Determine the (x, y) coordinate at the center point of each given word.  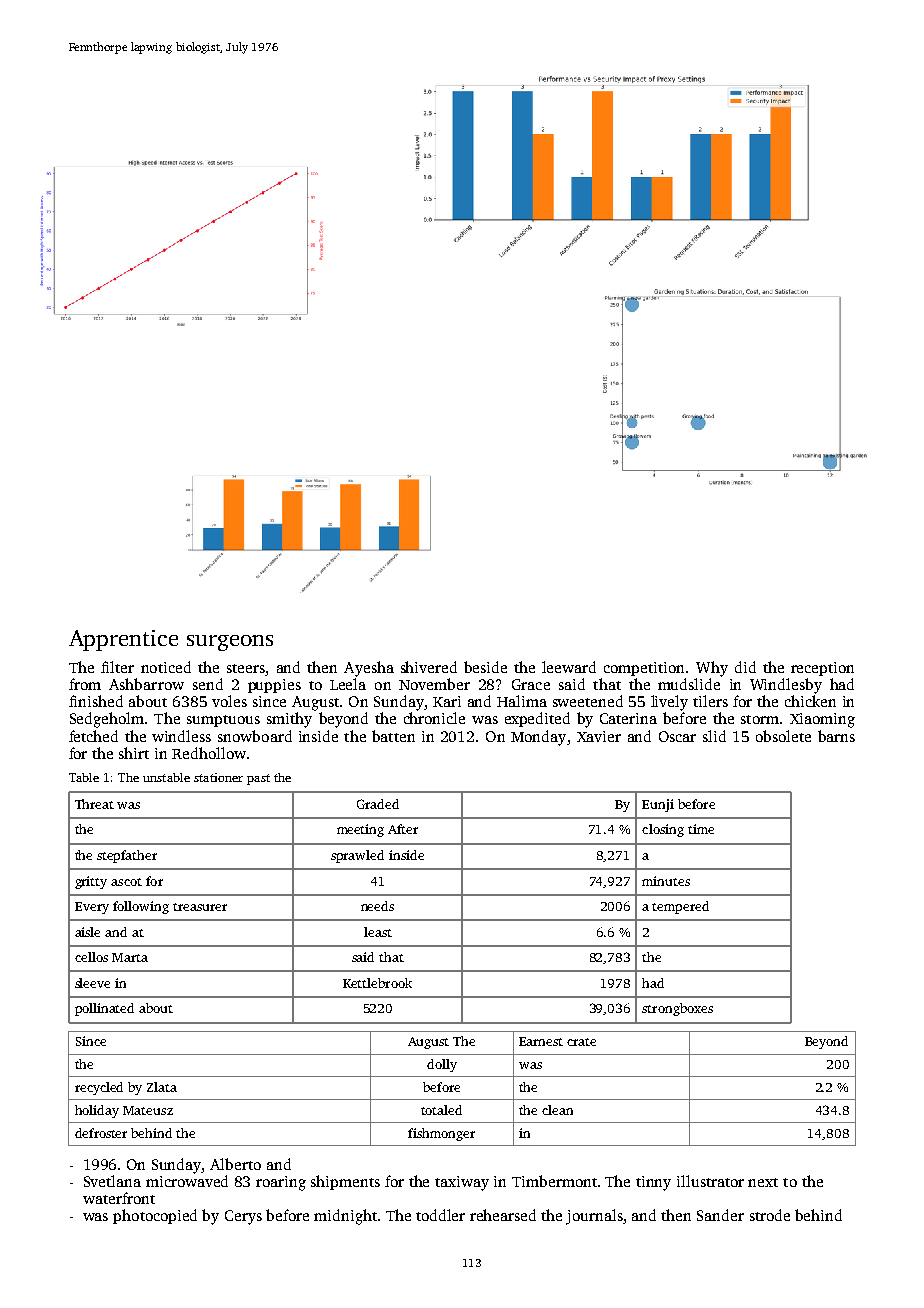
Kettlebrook (377, 983)
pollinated (104, 1009)
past (258, 779)
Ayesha (369, 669)
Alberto (235, 1164)
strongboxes (677, 1009)
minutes (666, 881)
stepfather (127, 856)
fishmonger (441, 1134)
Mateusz (148, 1110)
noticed (166, 667)
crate (581, 1042)
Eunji (658, 805)
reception (822, 669)
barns (836, 736)
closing (663, 830)
